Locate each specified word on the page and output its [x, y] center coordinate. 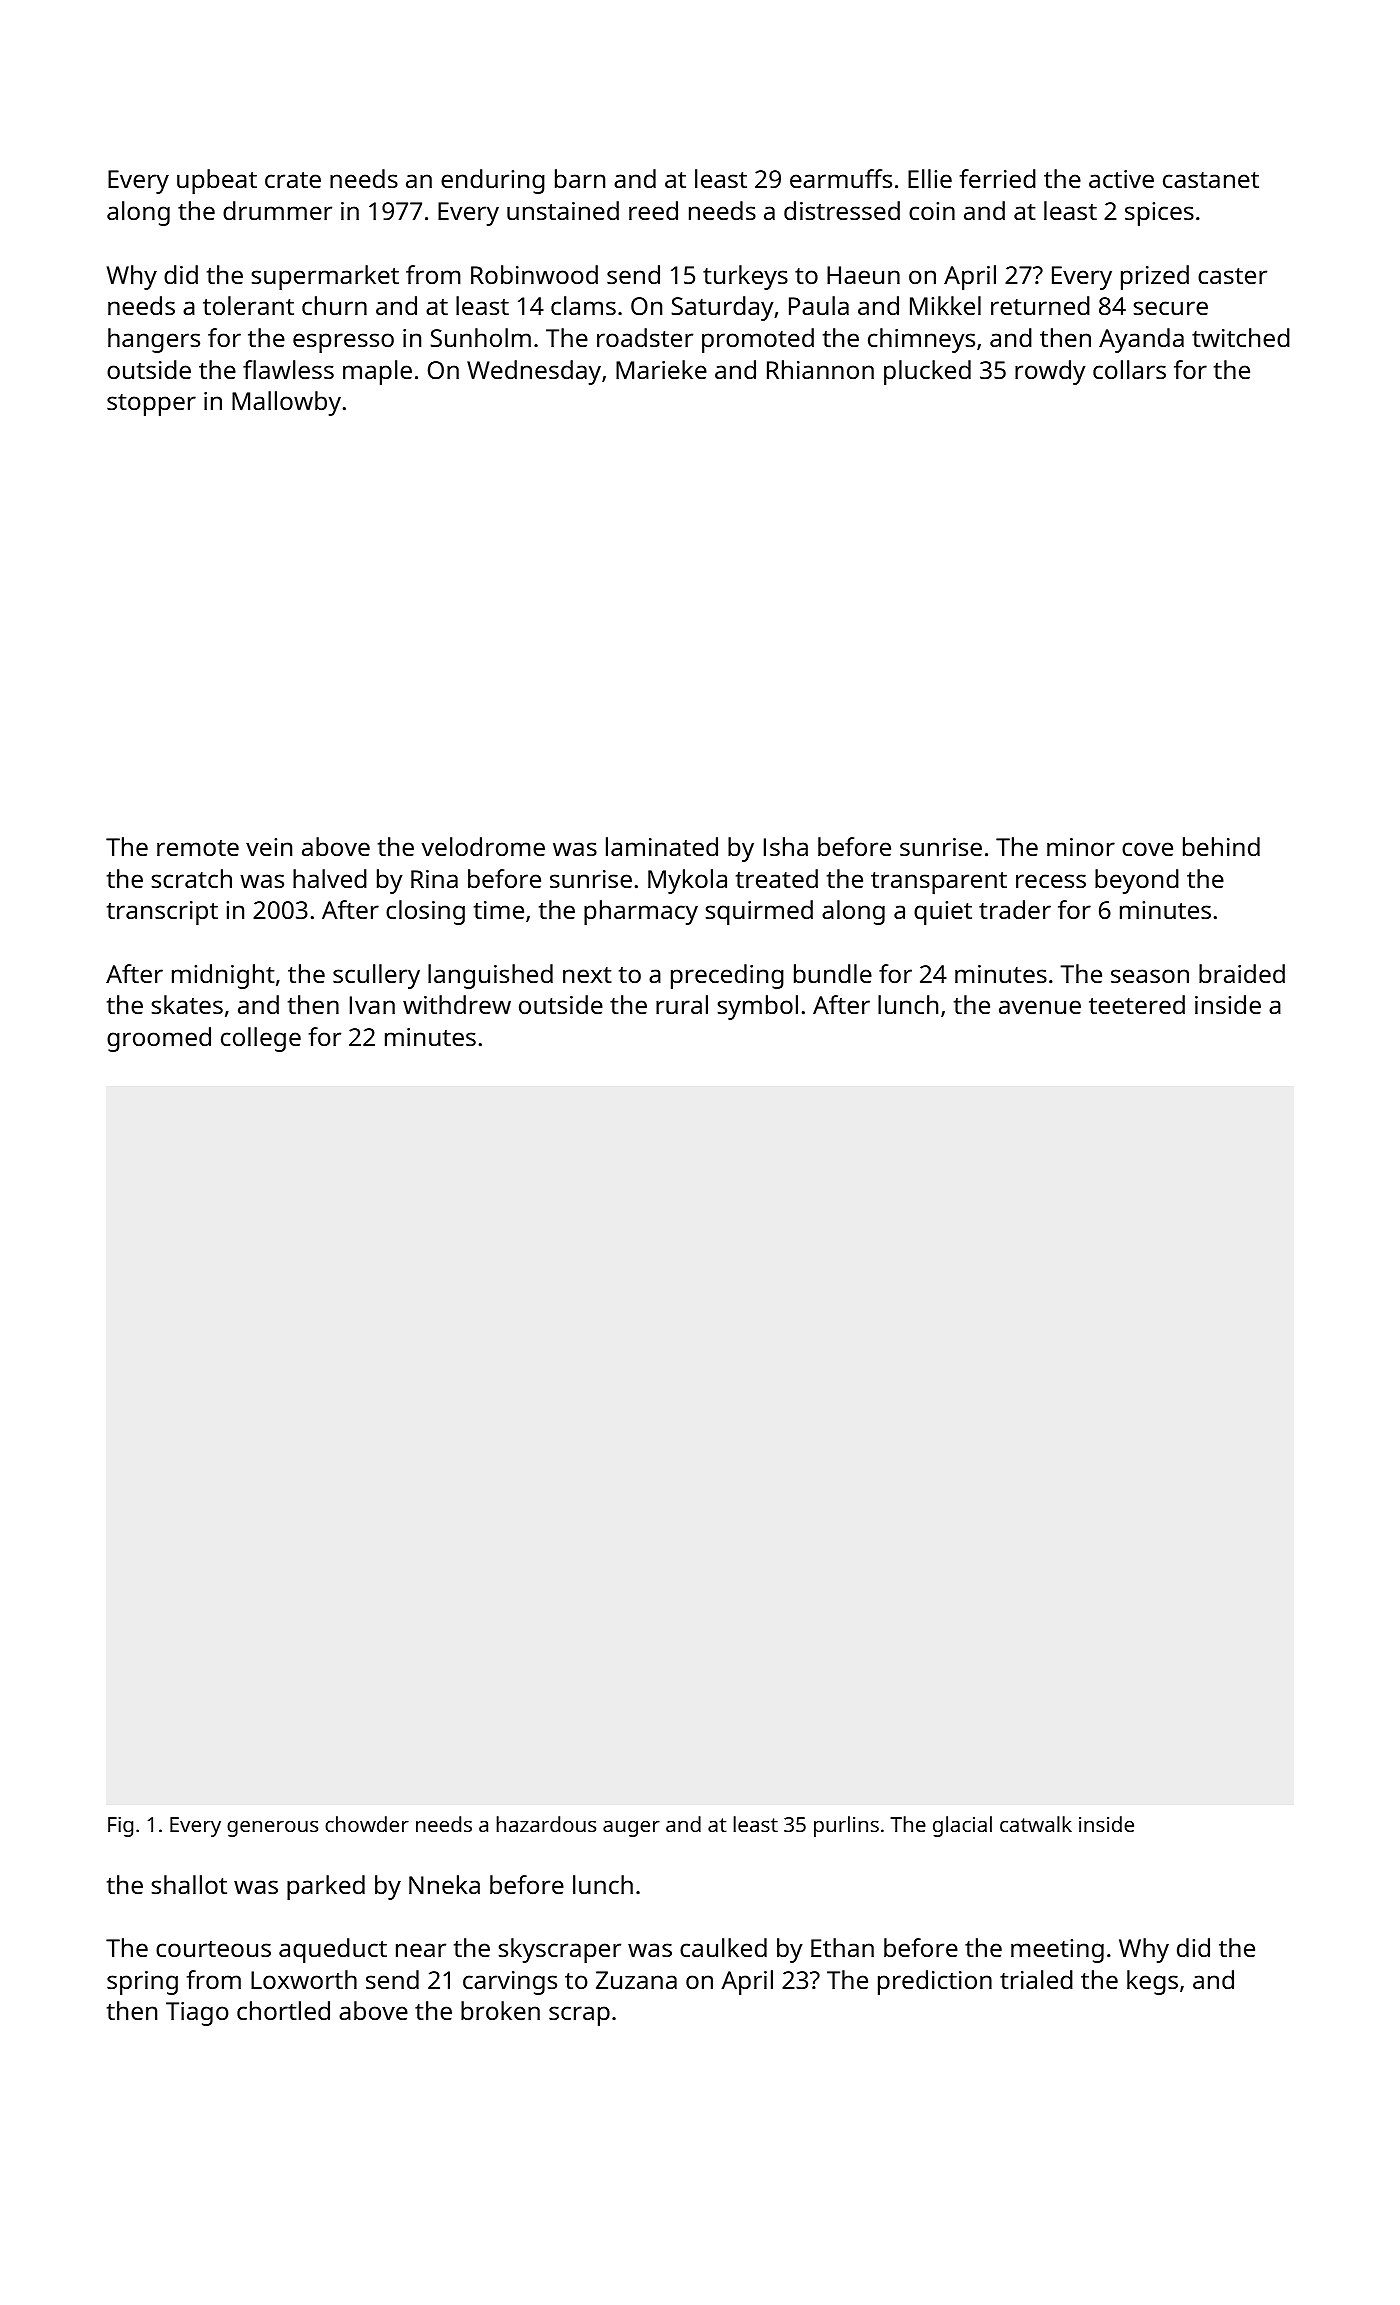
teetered [1137, 1004]
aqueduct [333, 1950]
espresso [343, 343]
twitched [1241, 337]
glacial [962, 1826]
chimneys [921, 340]
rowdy [1050, 372]
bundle [833, 973]
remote [198, 848]
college [261, 1039]
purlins [846, 1826]
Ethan [842, 1947]
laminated [662, 846]
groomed [159, 1039]
